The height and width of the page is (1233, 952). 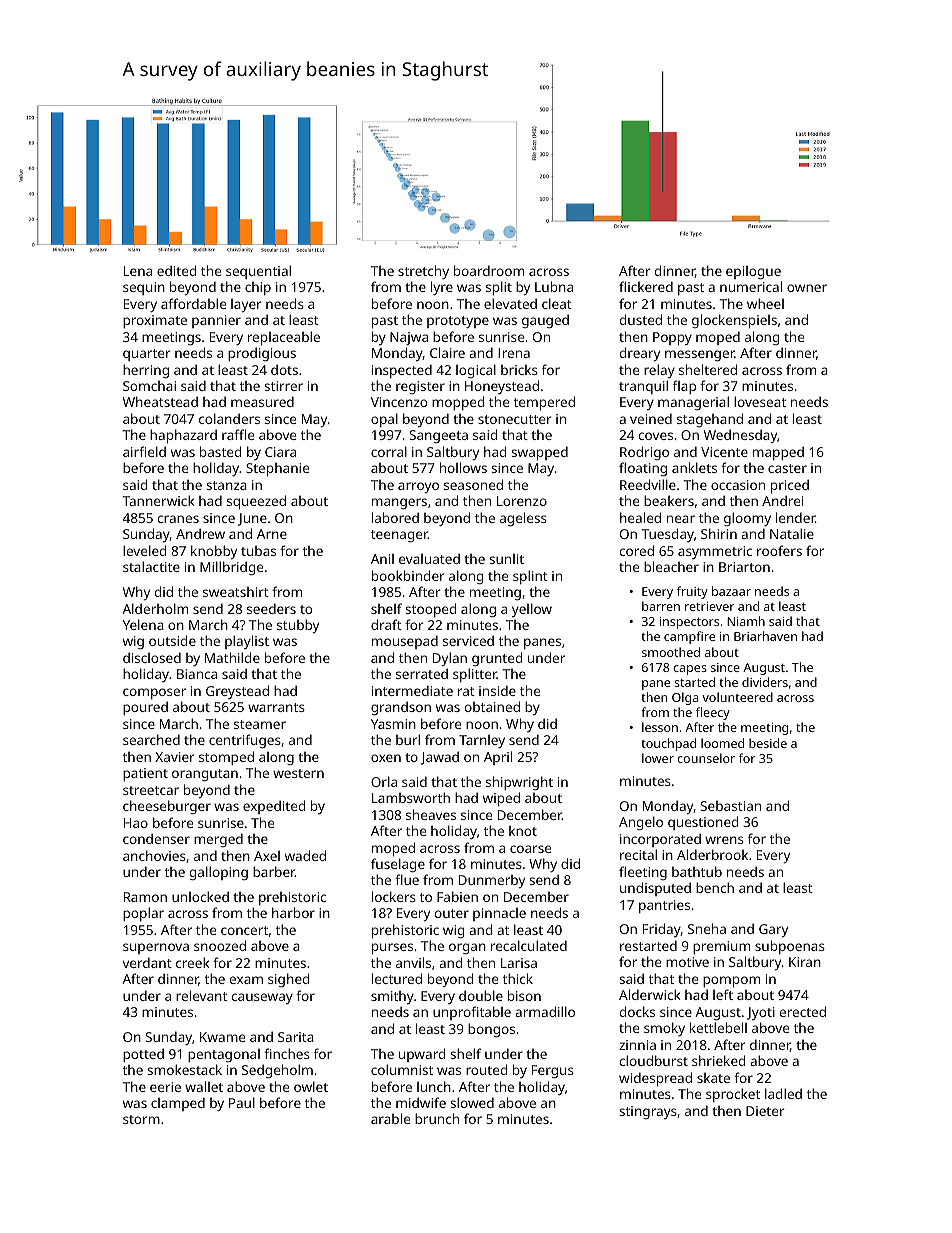 I want to click on boardroom, so click(x=489, y=270).
